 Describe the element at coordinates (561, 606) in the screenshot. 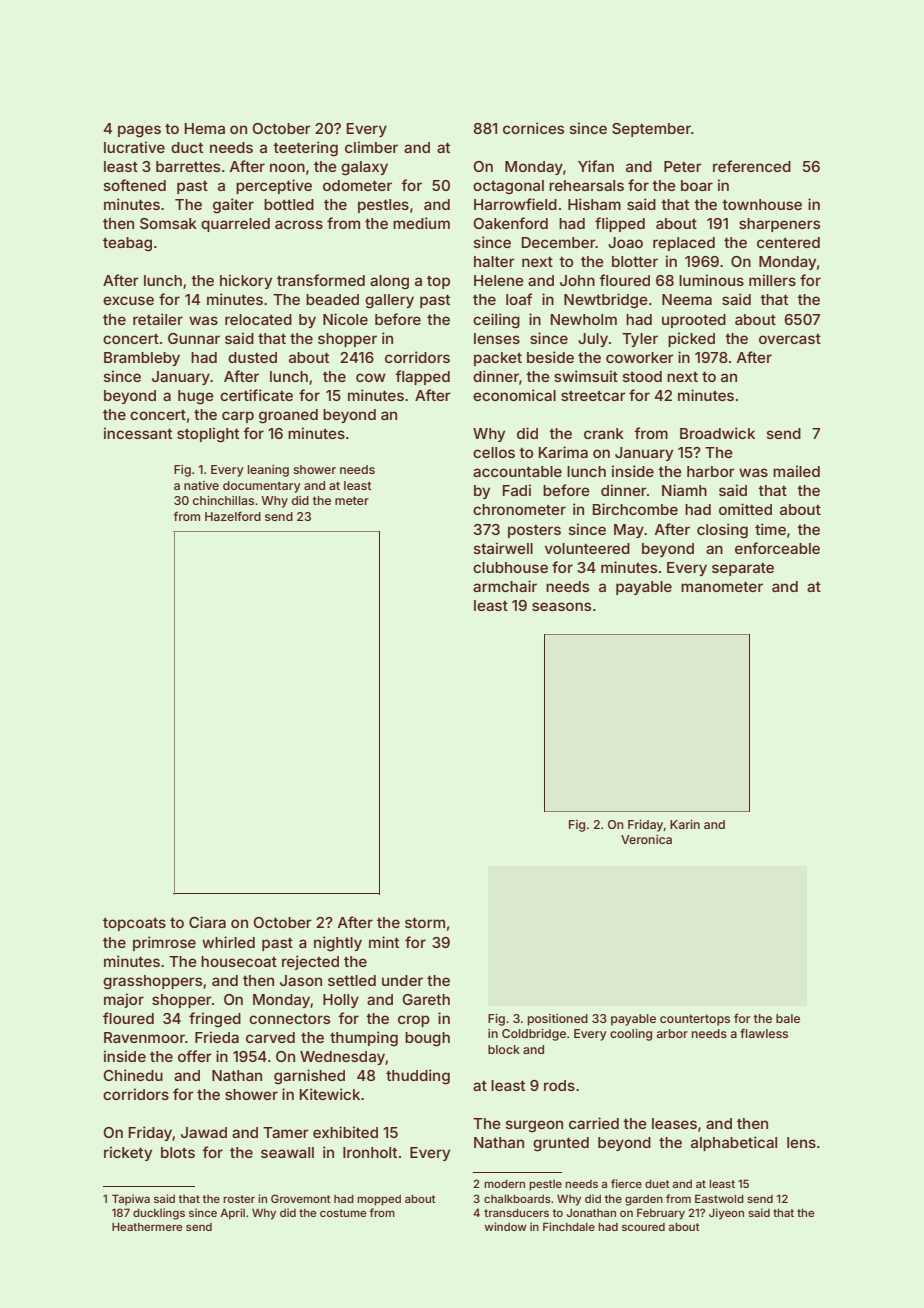

I see `seasons` at that location.
